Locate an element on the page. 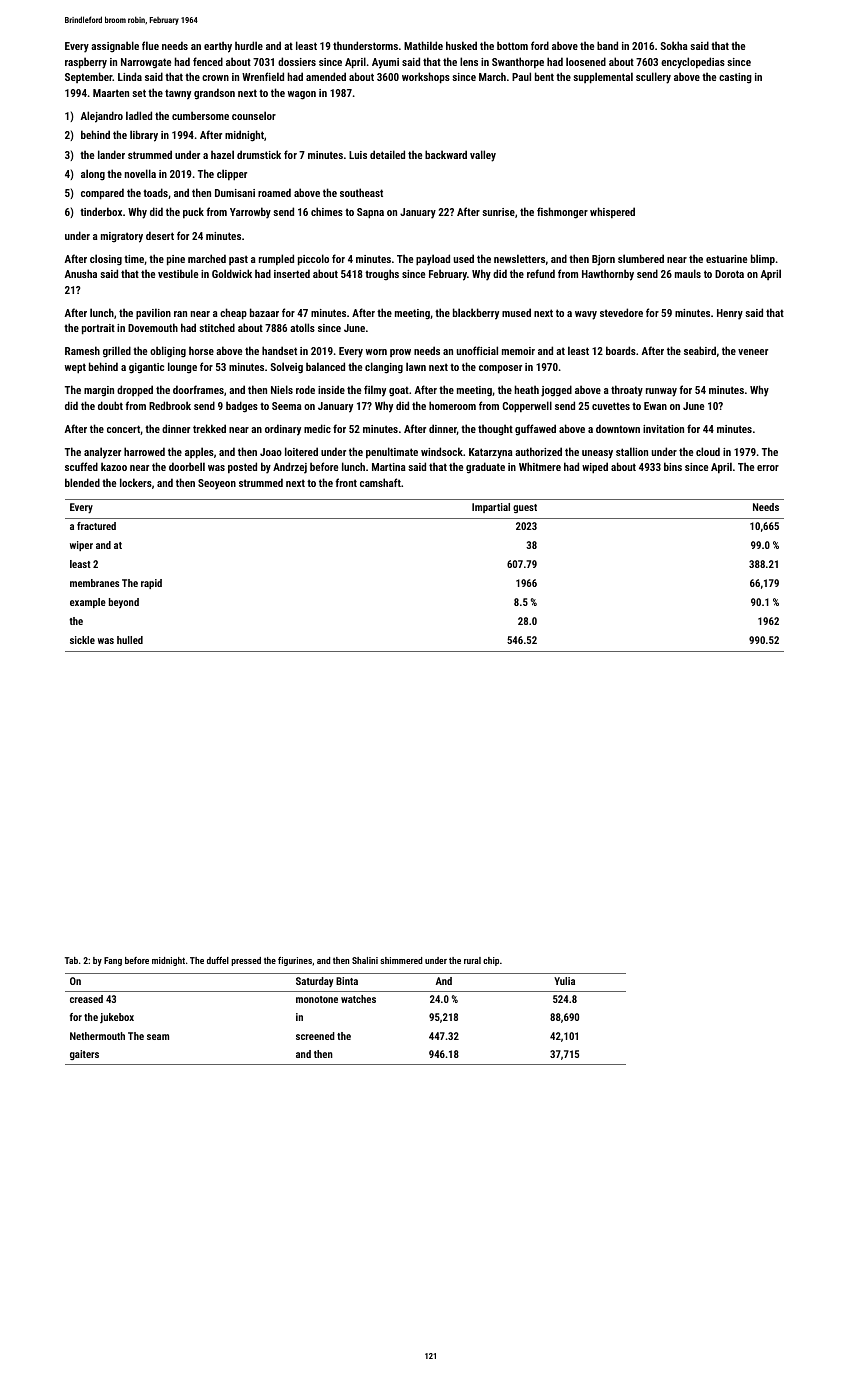 The image size is (849, 1400). guest is located at coordinates (525, 508).
